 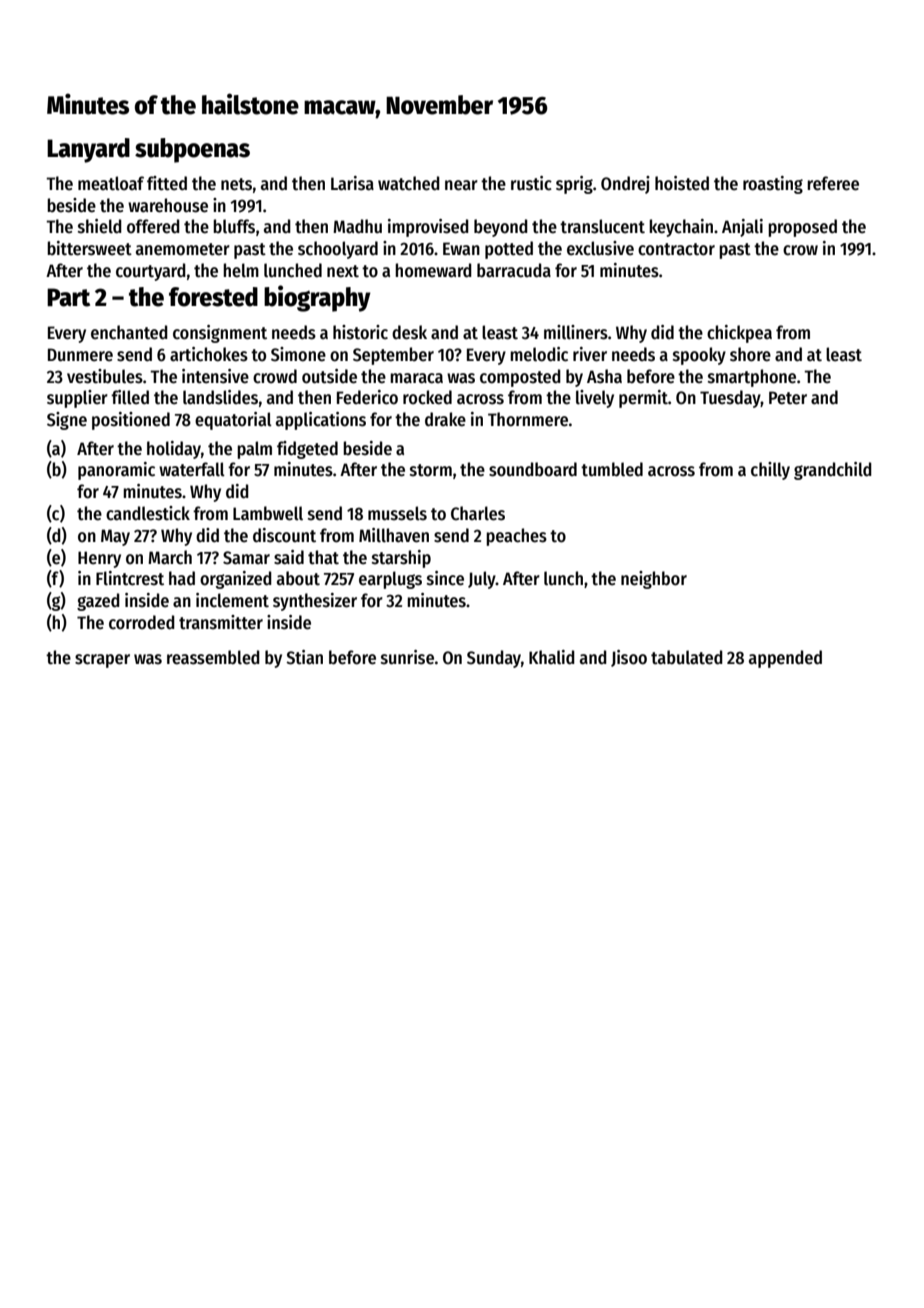 What do you see at coordinates (445, 419) in the screenshot?
I see `drake` at bounding box center [445, 419].
